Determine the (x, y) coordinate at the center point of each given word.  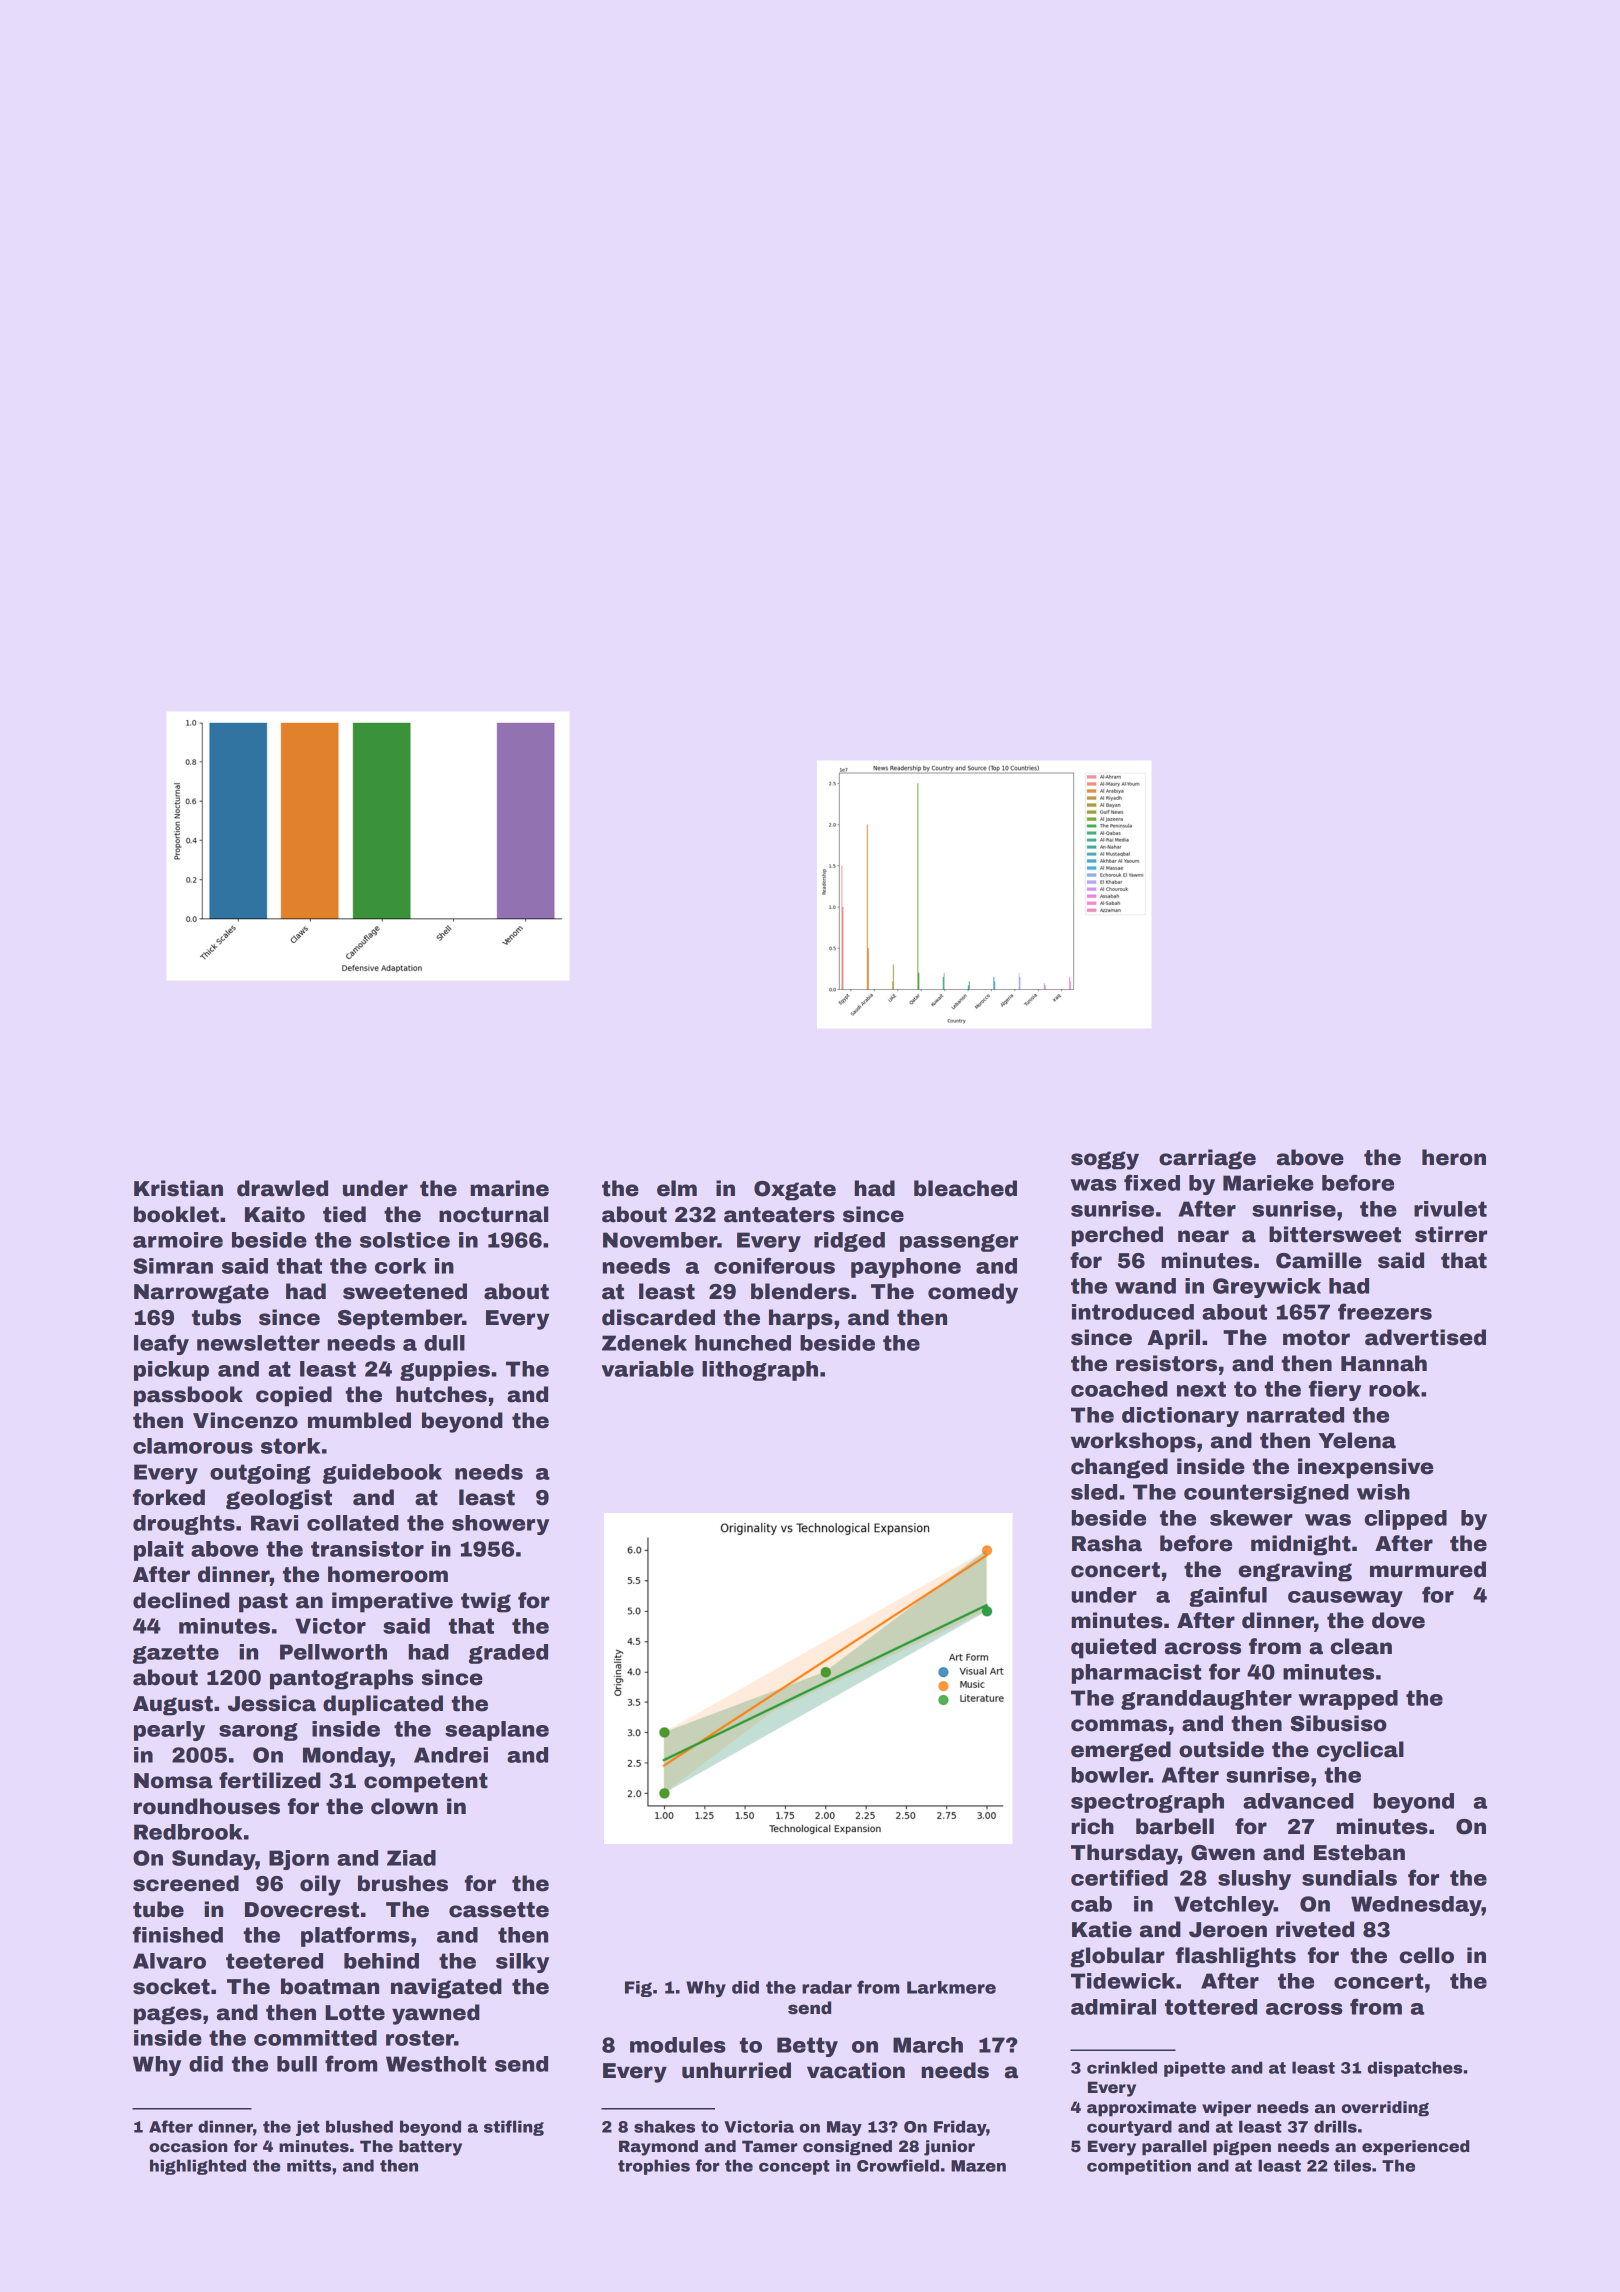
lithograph (760, 1371)
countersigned (1266, 1494)
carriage (1207, 1159)
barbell (1175, 1826)
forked (169, 1497)
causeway (1345, 1599)
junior (949, 2148)
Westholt (436, 2064)
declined (181, 1600)
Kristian (178, 1188)
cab (1091, 1904)
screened (186, 1883)
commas (1119, 1725)
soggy (1105, 1160)
